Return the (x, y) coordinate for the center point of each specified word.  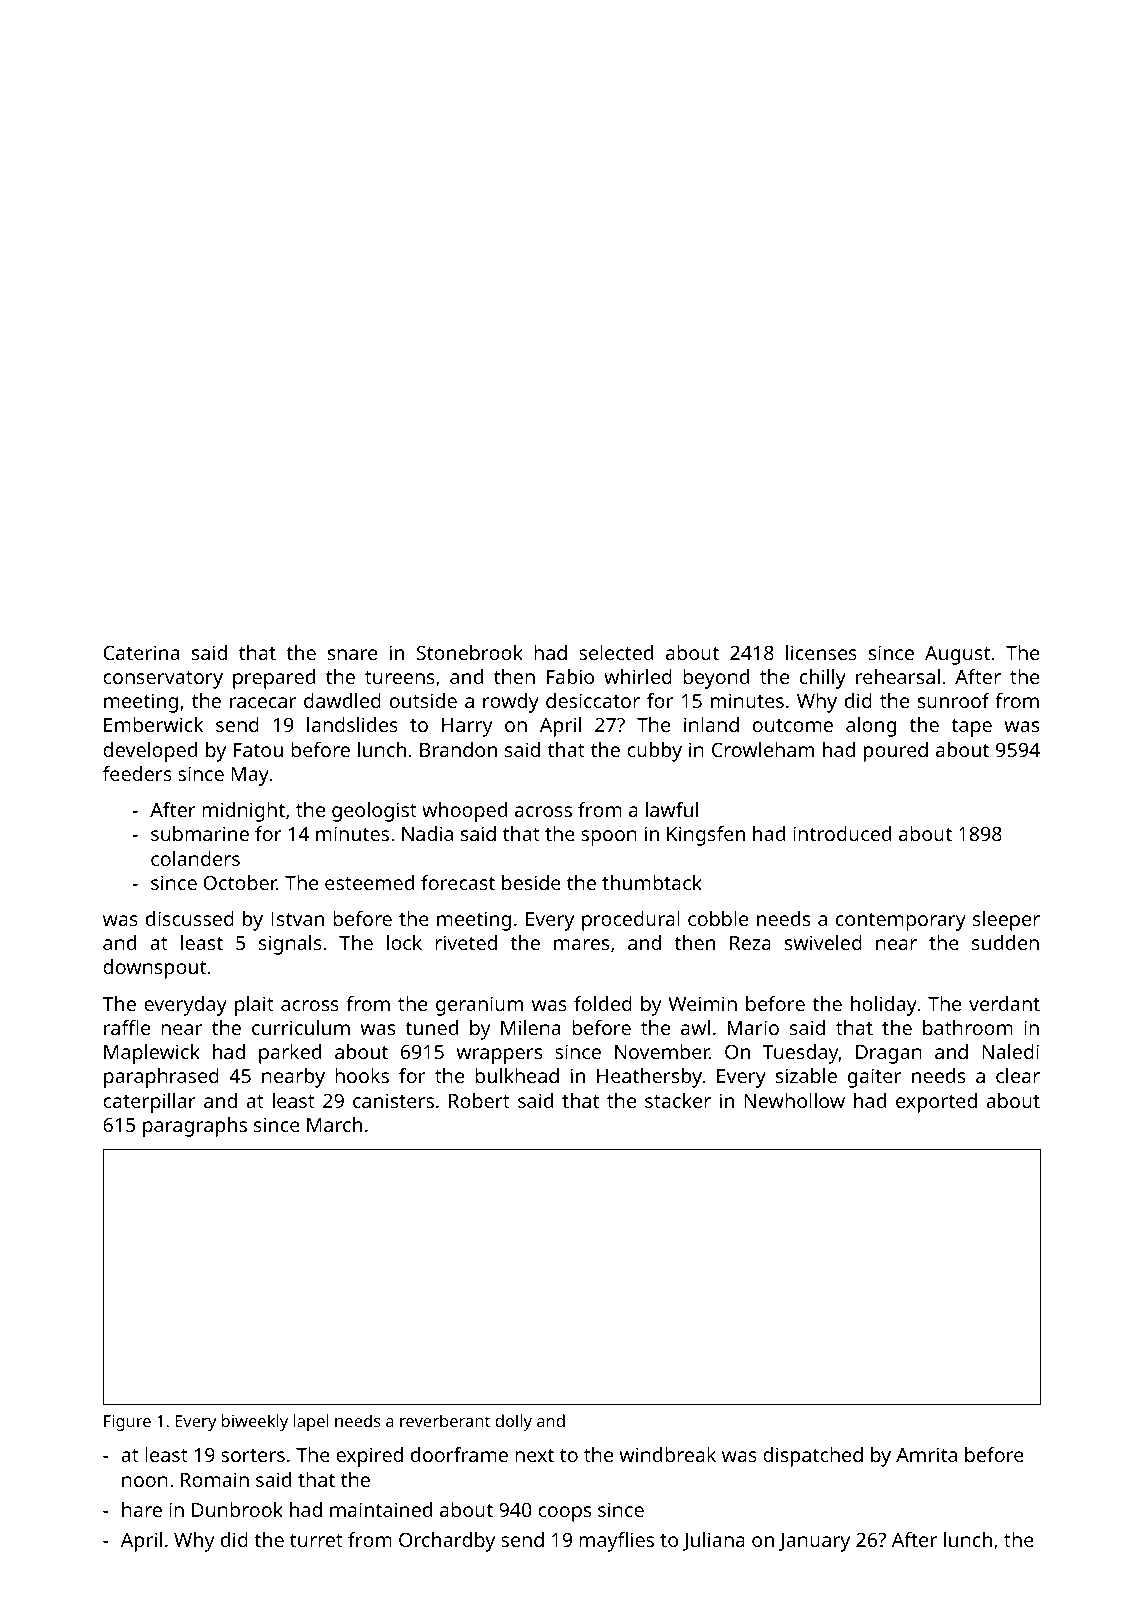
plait (254, 1006)
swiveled (823, 942)
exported (936, 1103)
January (814, 1542)
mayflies (616, 1542)
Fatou (258, 750)
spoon (609, 838)
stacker (678, 1100)
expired (369, 1457)
